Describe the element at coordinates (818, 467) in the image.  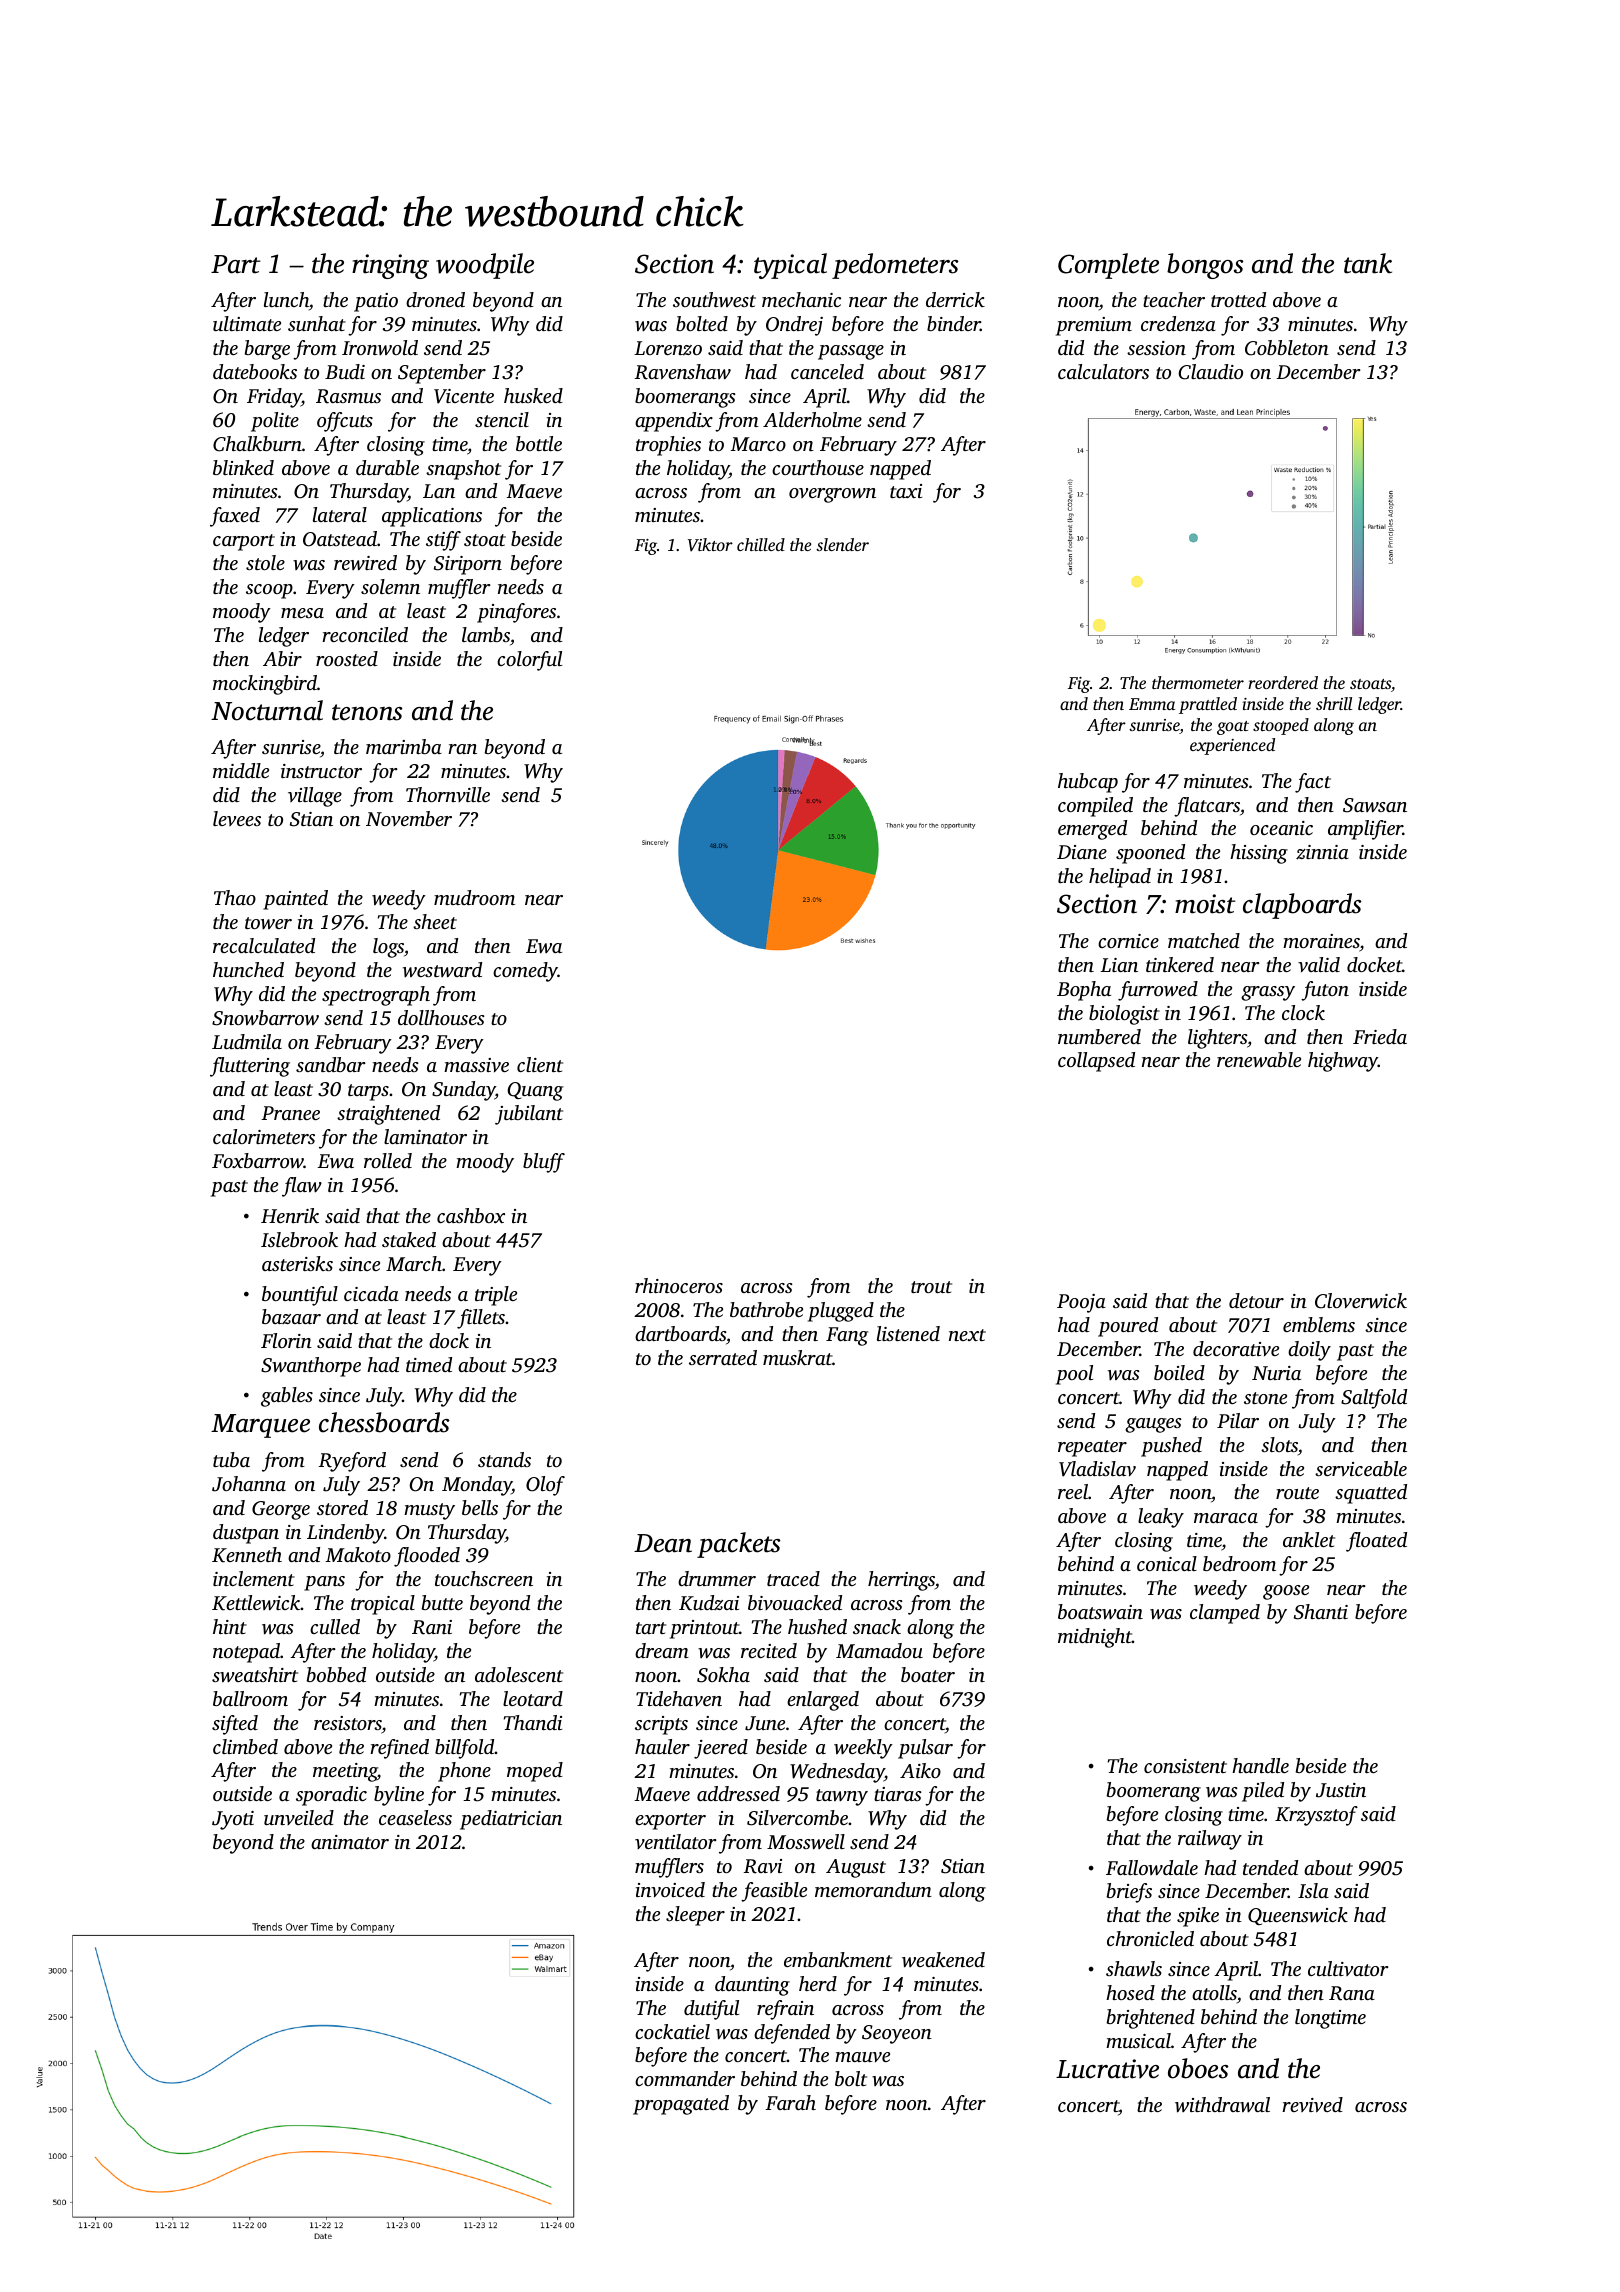
I see `courthouse` at that location.
